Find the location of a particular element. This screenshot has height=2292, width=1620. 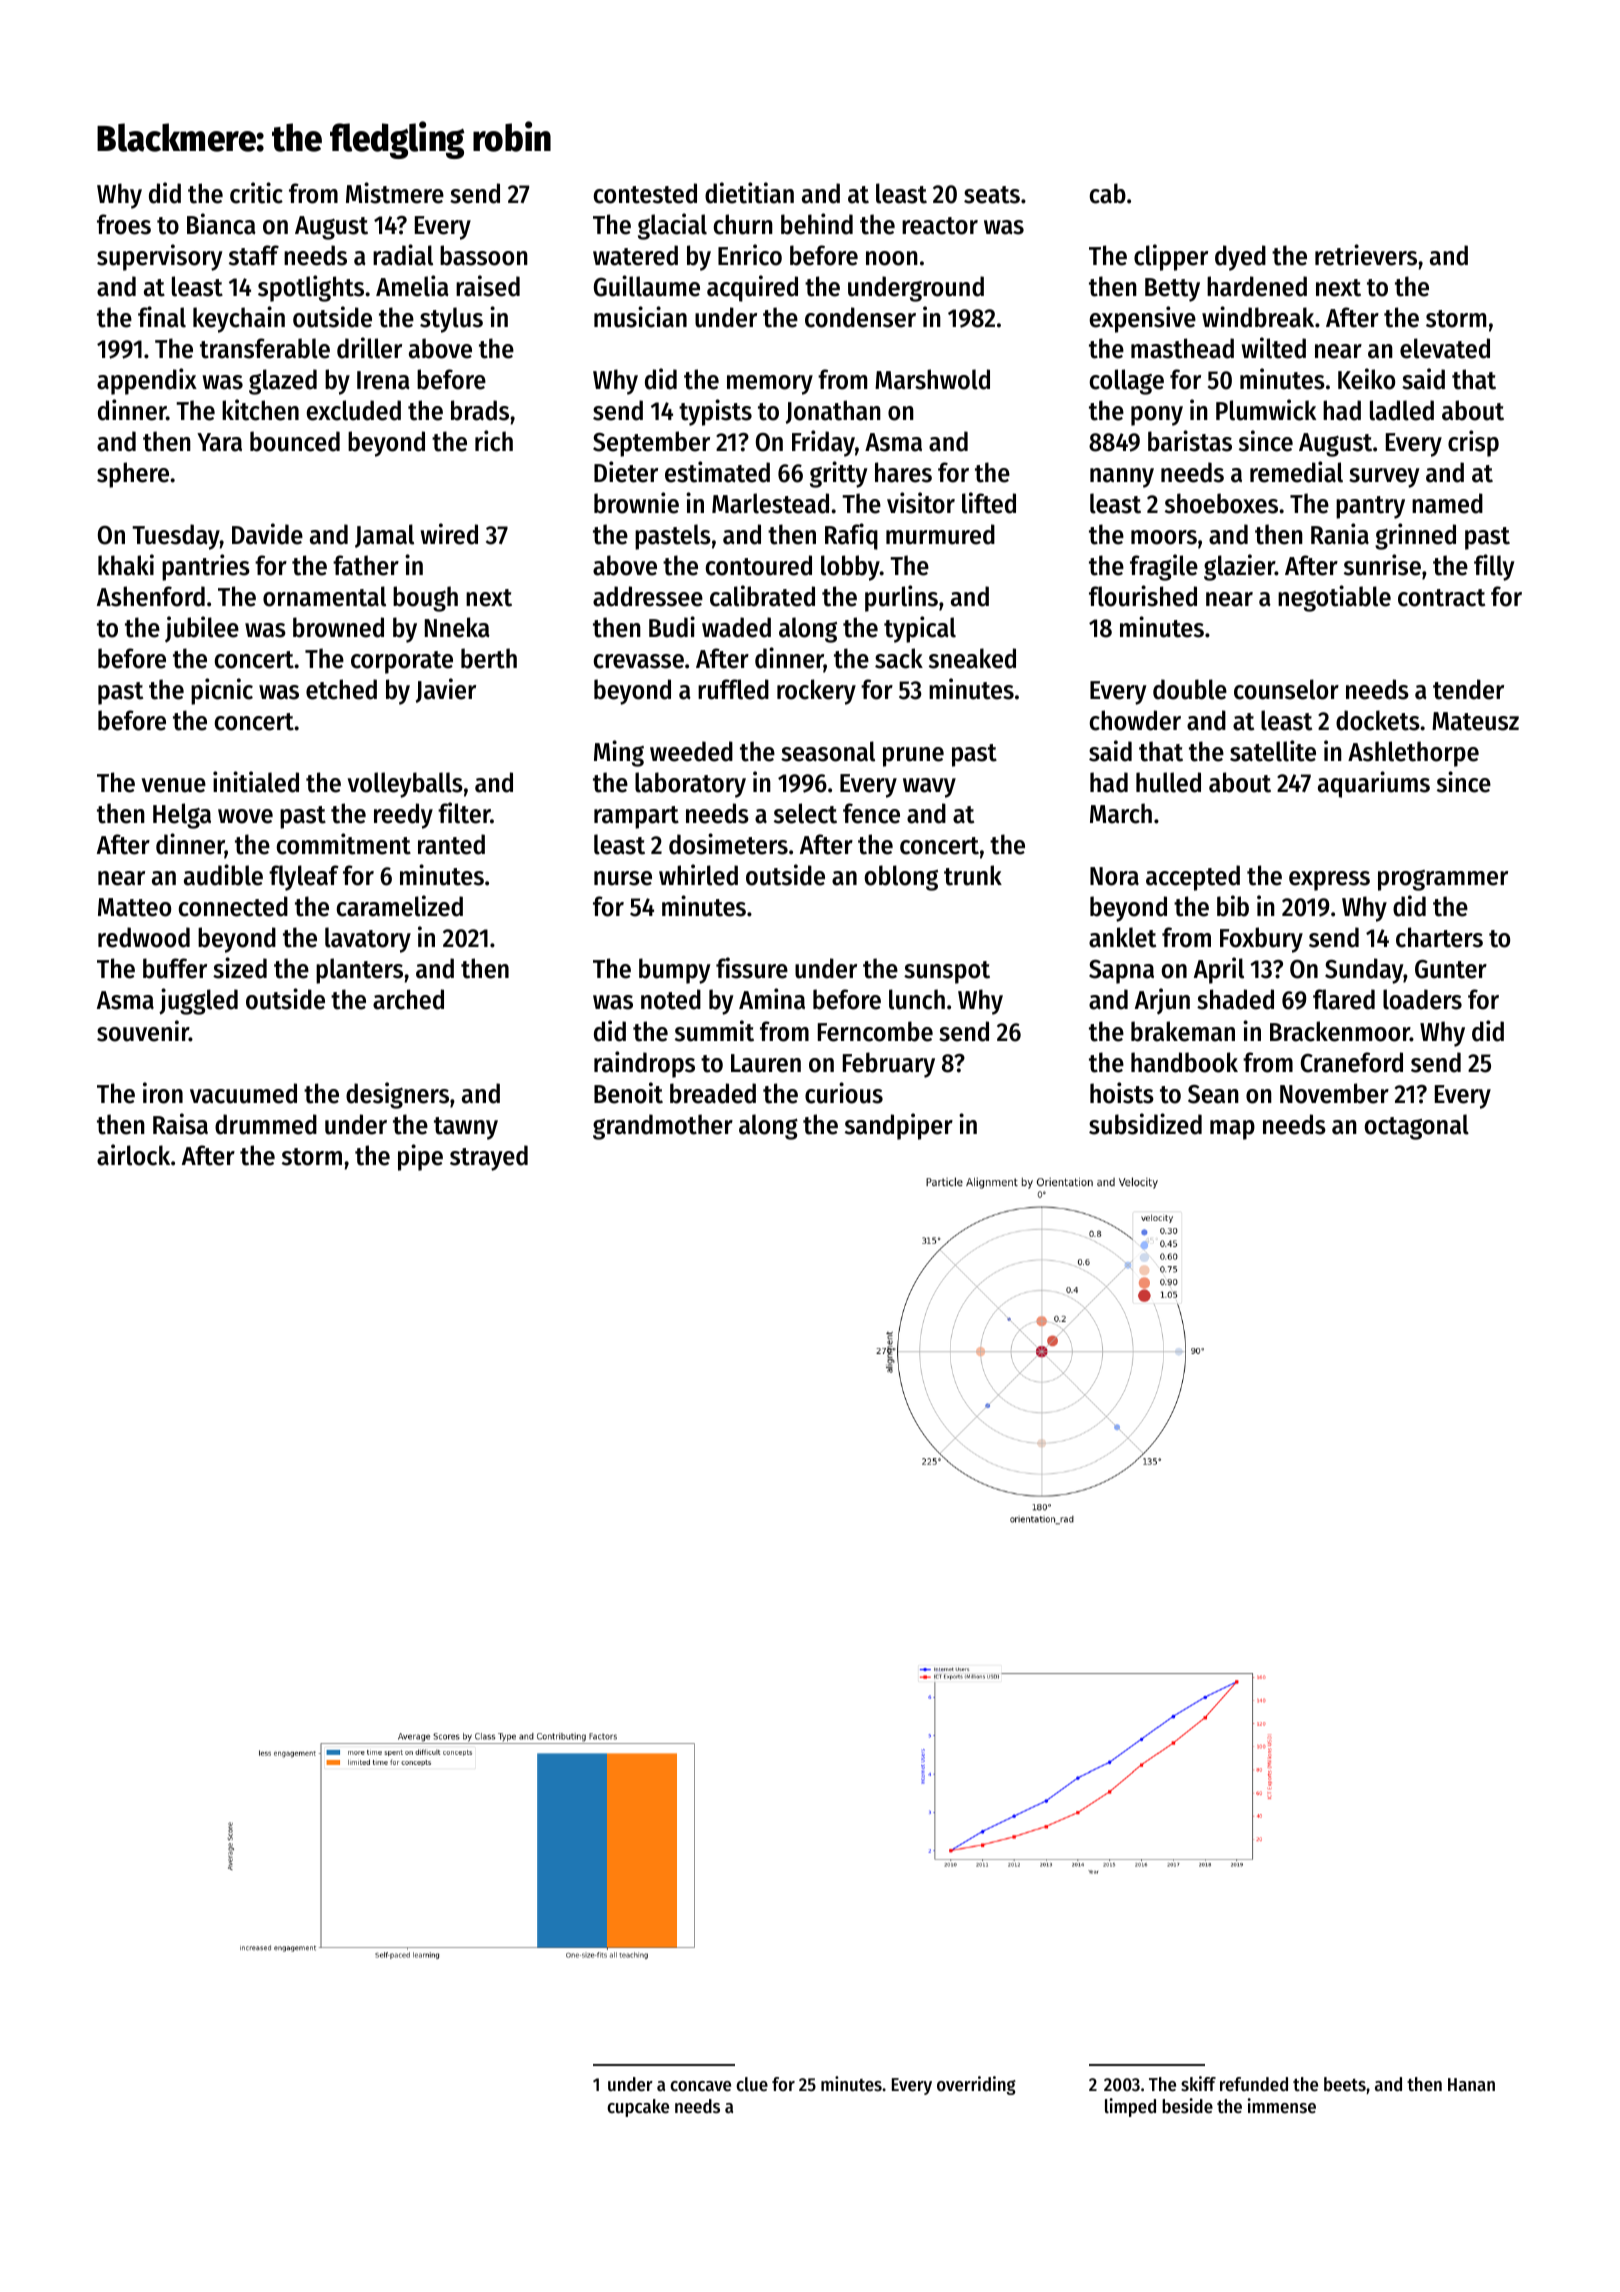

grandmother is located at coordinates (663, 1127).
